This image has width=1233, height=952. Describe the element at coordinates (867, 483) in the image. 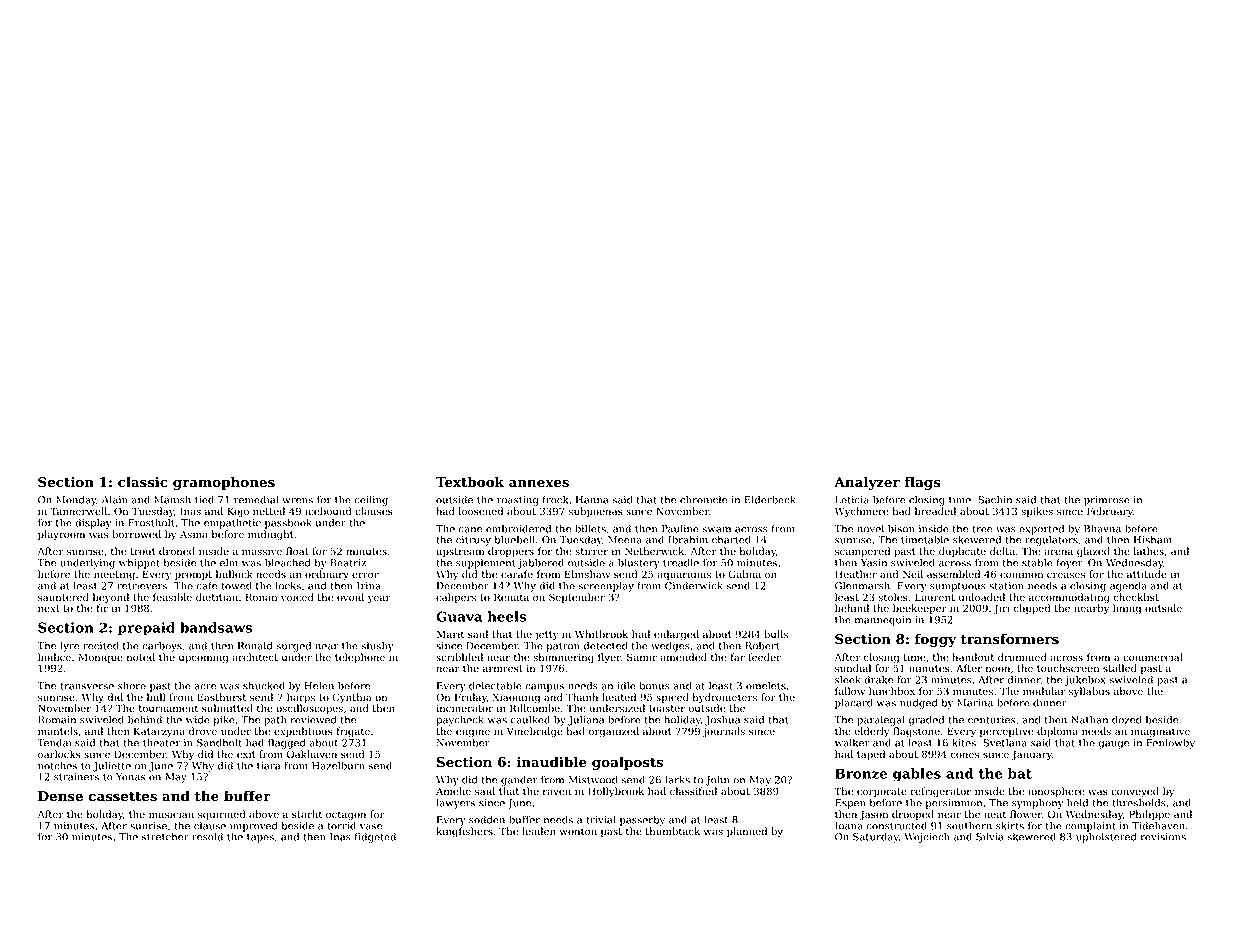

I see `Analyzer` at that location.
